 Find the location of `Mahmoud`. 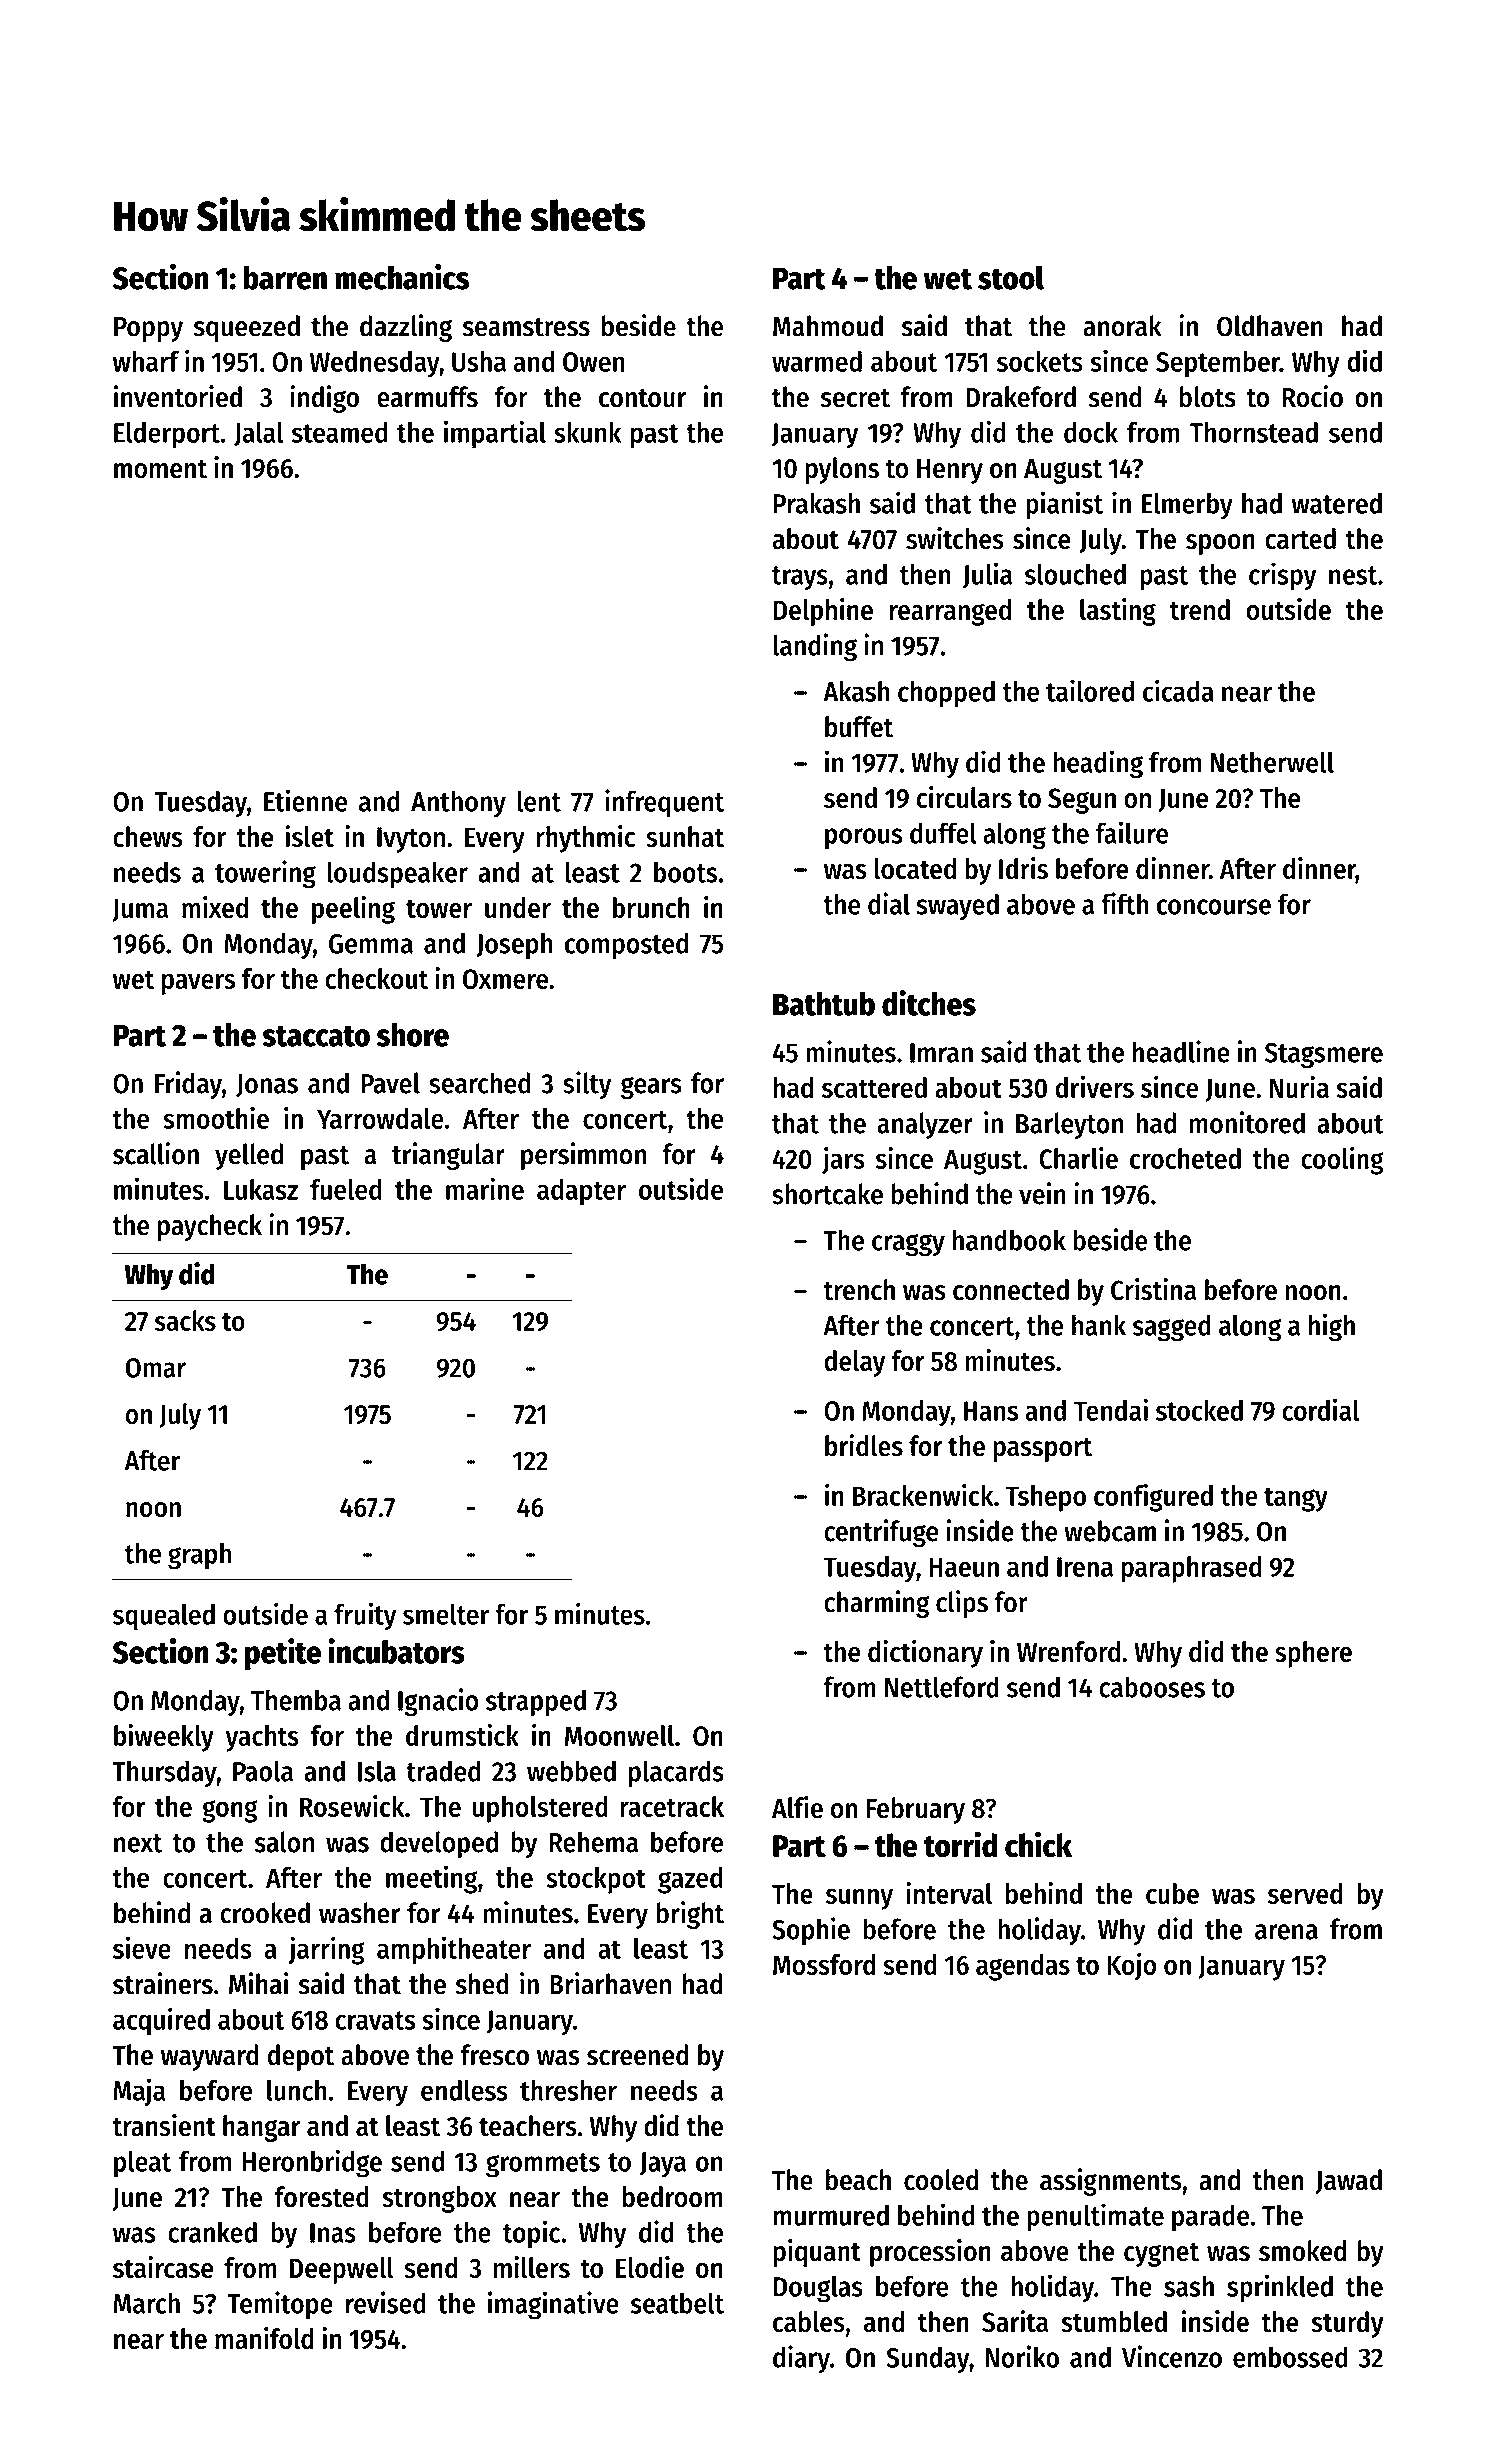

Mahmoud is located at coordinates (828, 326).
